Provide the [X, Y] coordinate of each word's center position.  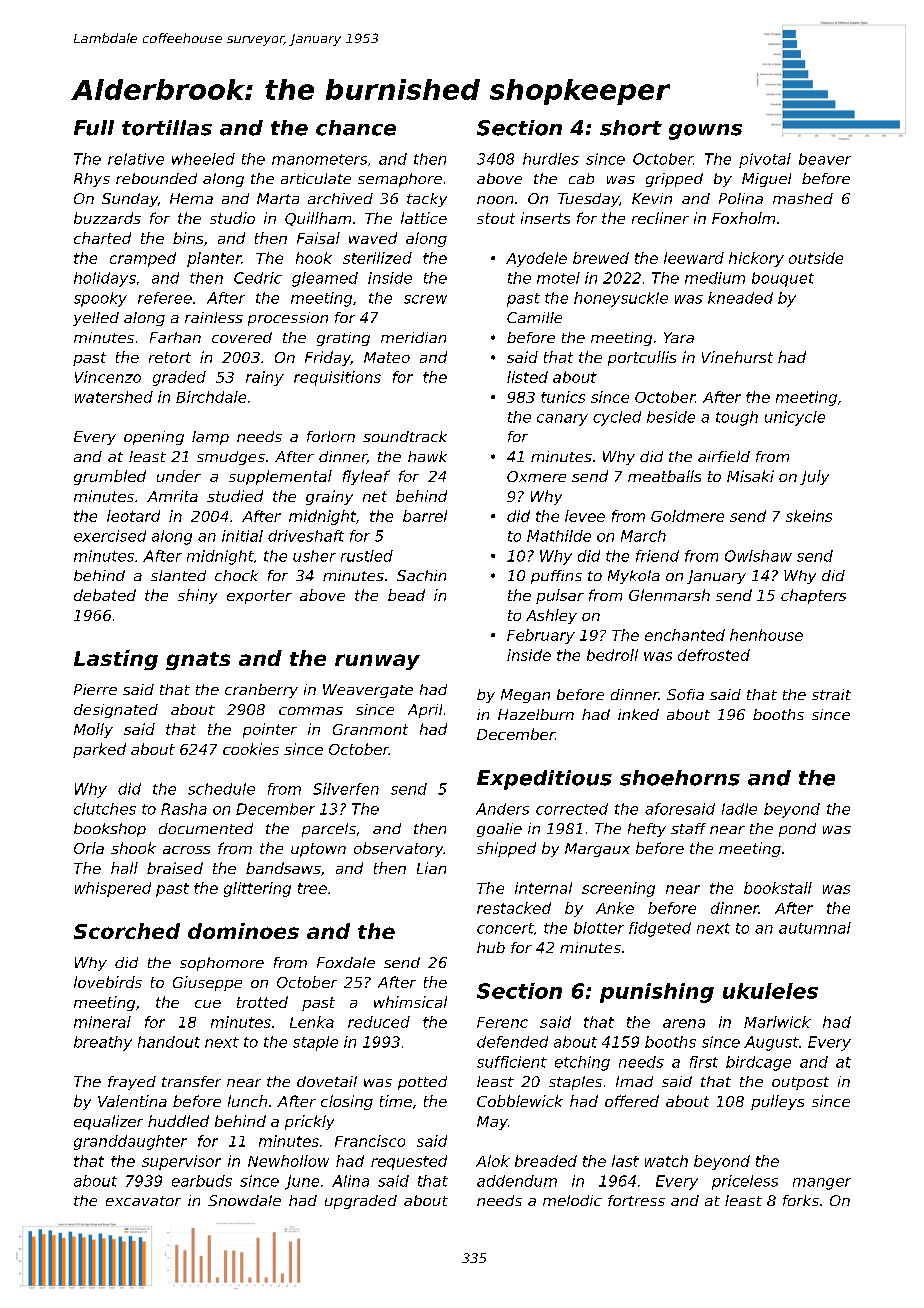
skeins [809, 516]
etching [582, 1063]
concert [505, 928]
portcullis [642, 358]
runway [377, 662]
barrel [425, 516]
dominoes [243, 931]
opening [154, 438]
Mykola [634, 577]
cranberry [261, 691]
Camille [534, 317]
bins [188, 238]
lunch [247, 1101]
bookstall [778, 888]
